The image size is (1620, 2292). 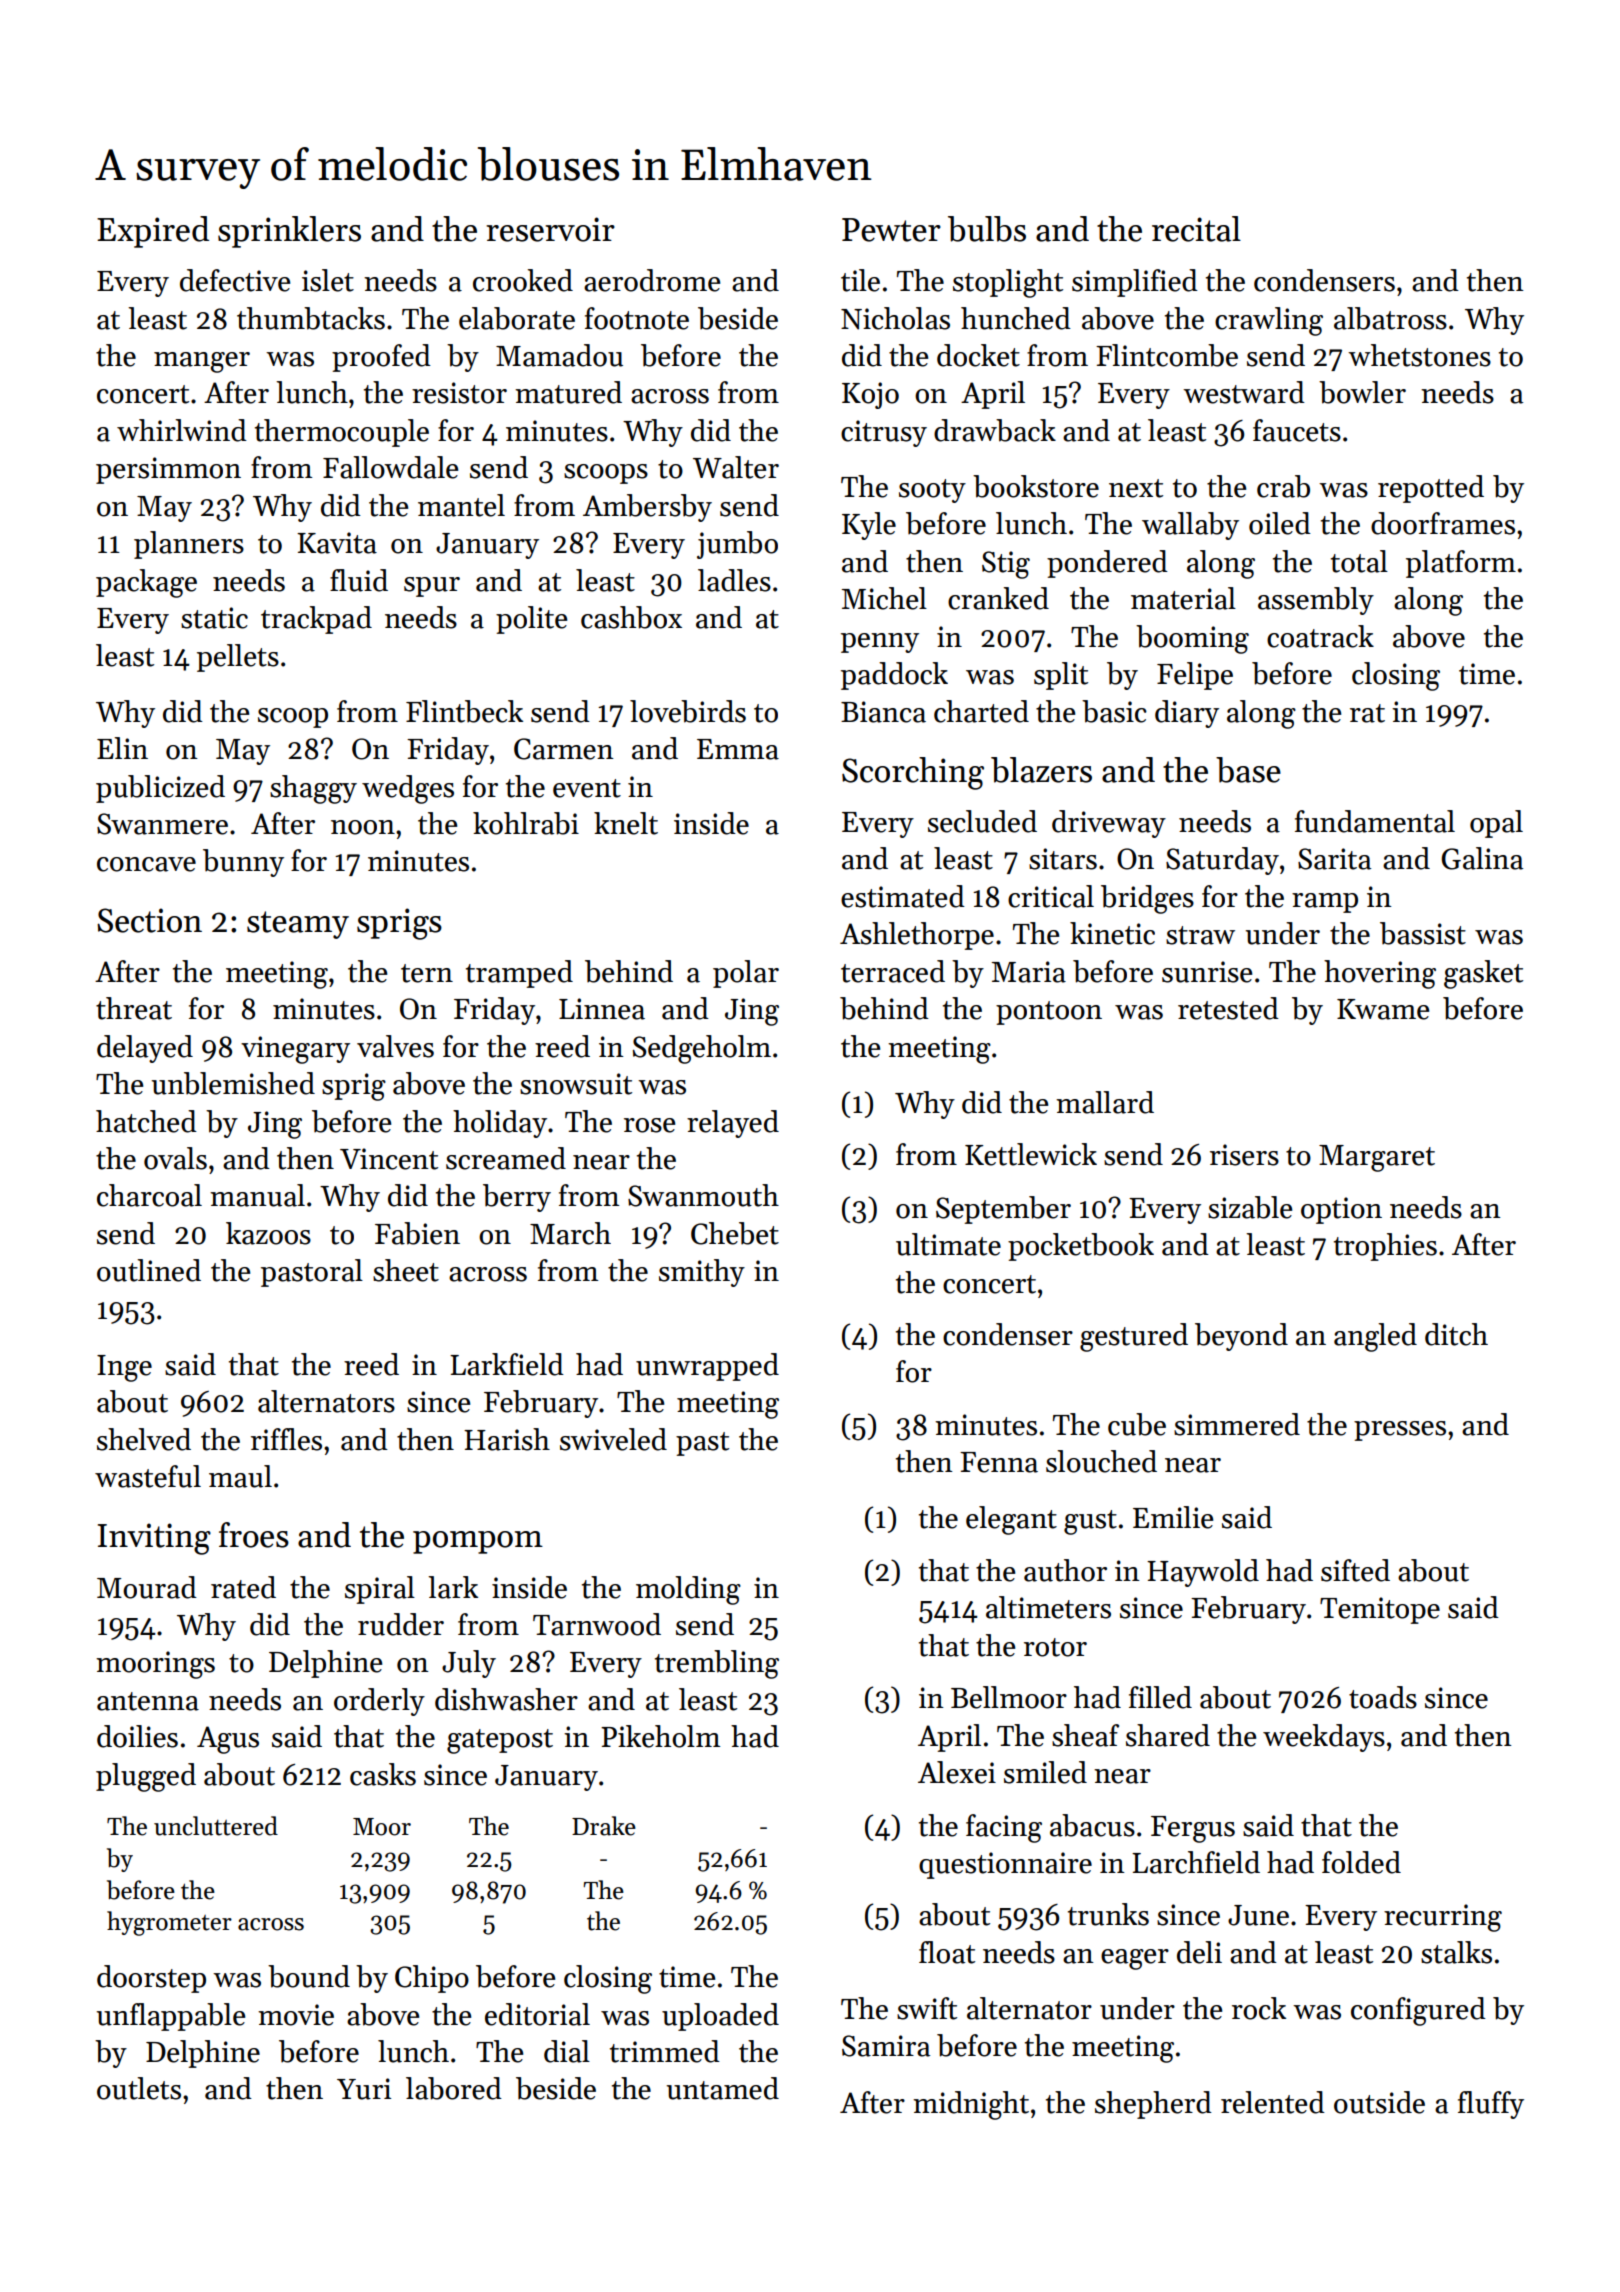 I want to click on Tarnwood, so click(x=597, y=1624).
